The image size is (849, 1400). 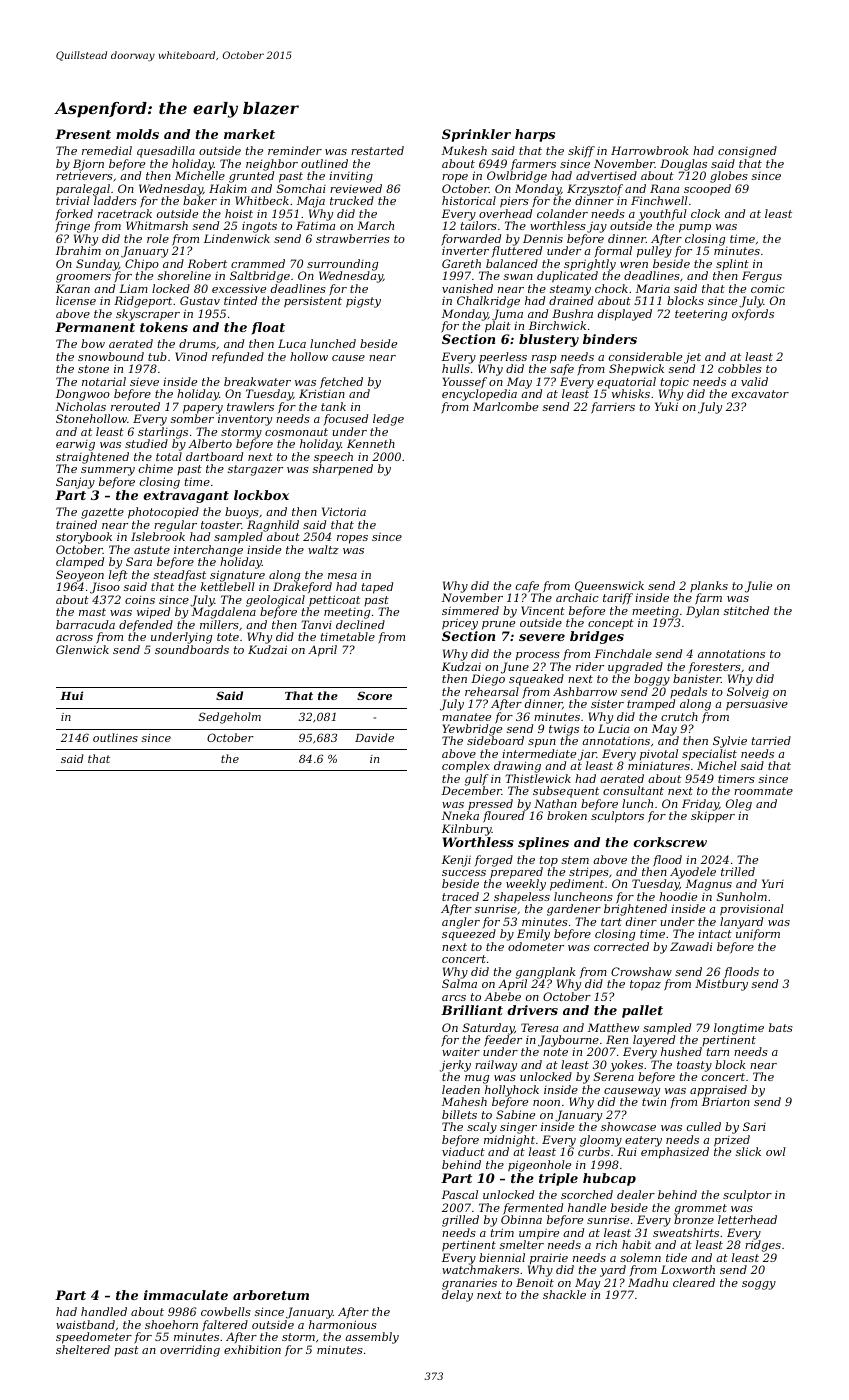 I want to click on farriers, so click(x=613, y=408).
